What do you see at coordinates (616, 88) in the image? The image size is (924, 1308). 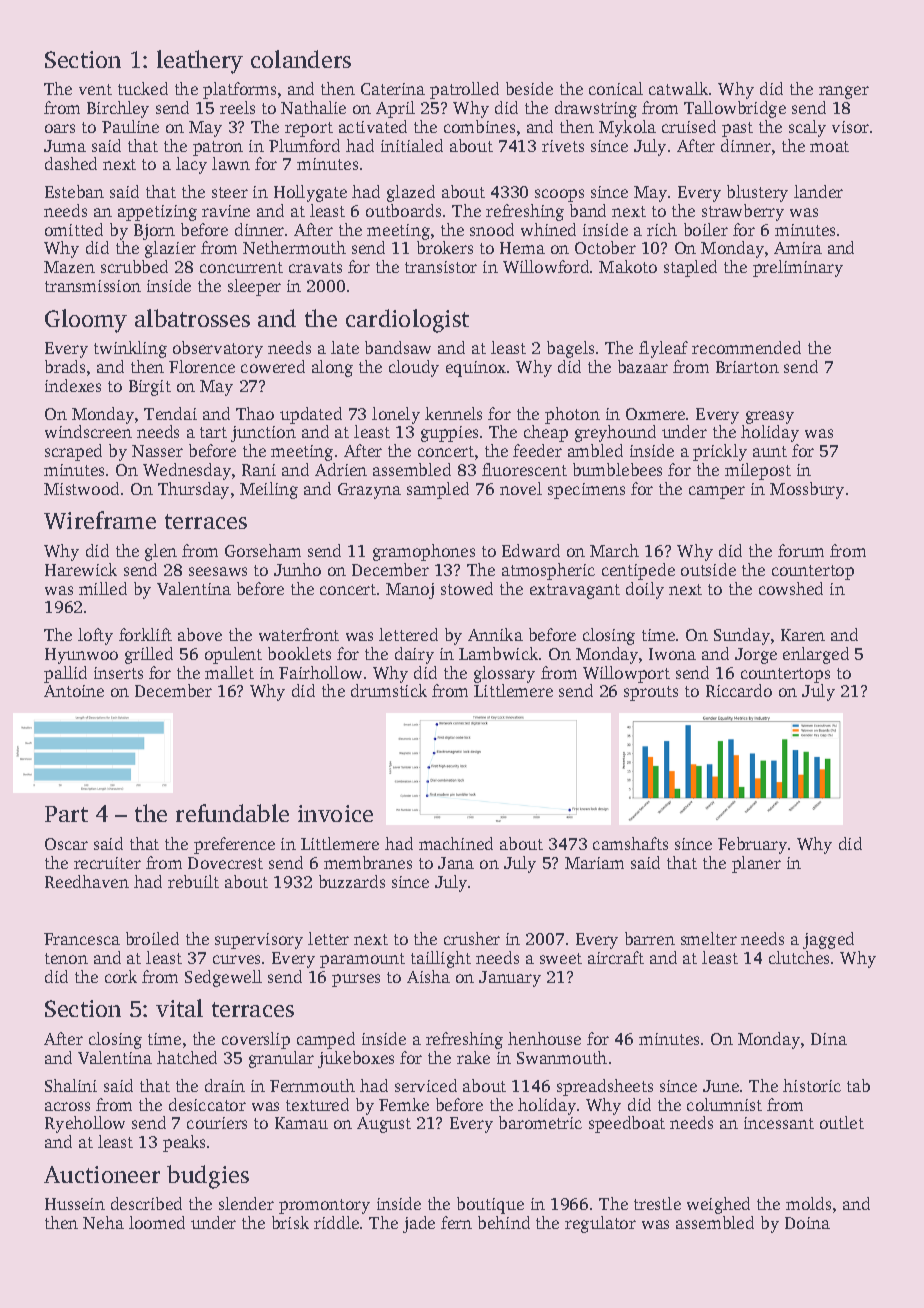 I see `conical` at bounding box center [616, 88].
